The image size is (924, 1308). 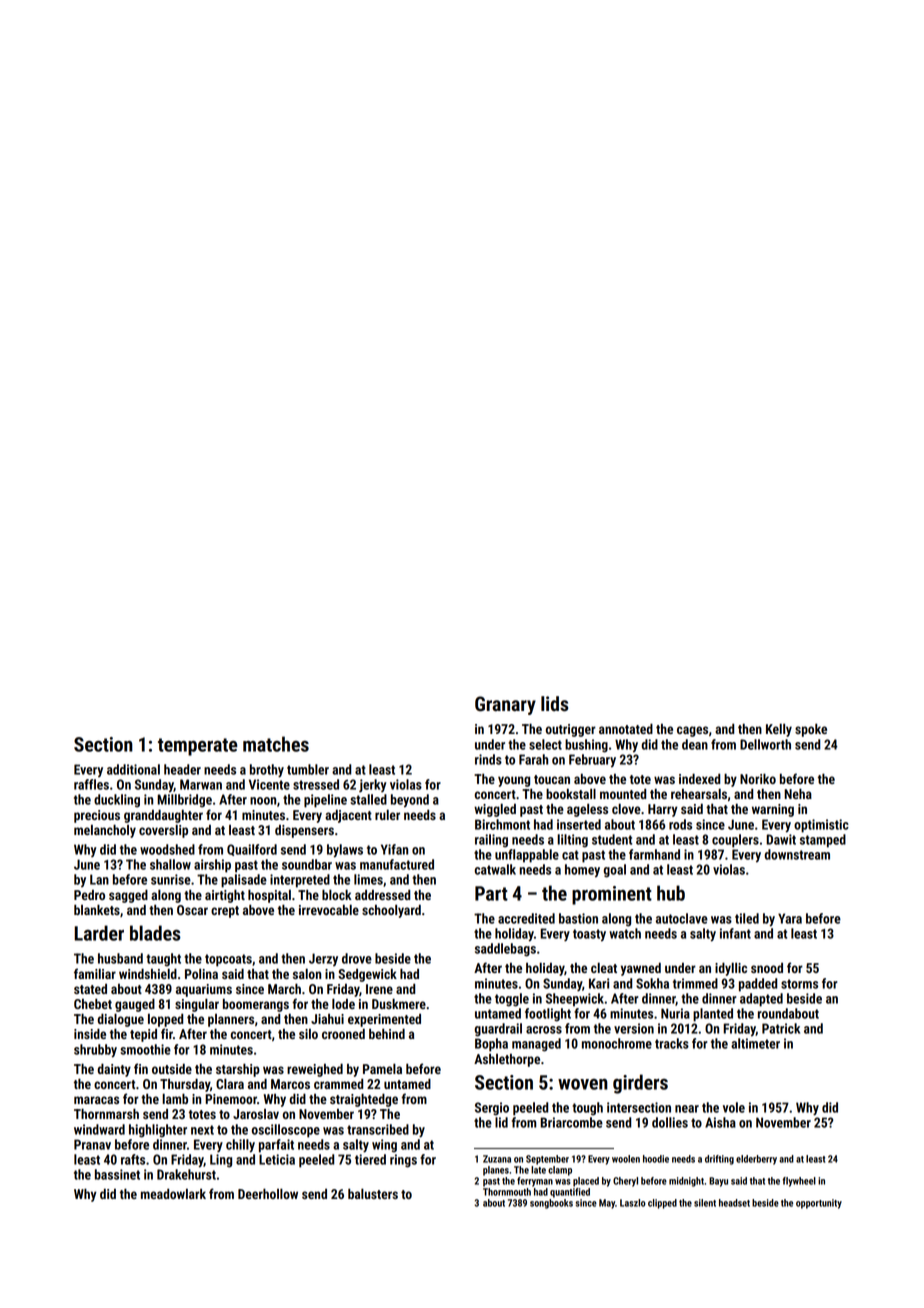 I want to click on lids, so click(x=554, y=704).
